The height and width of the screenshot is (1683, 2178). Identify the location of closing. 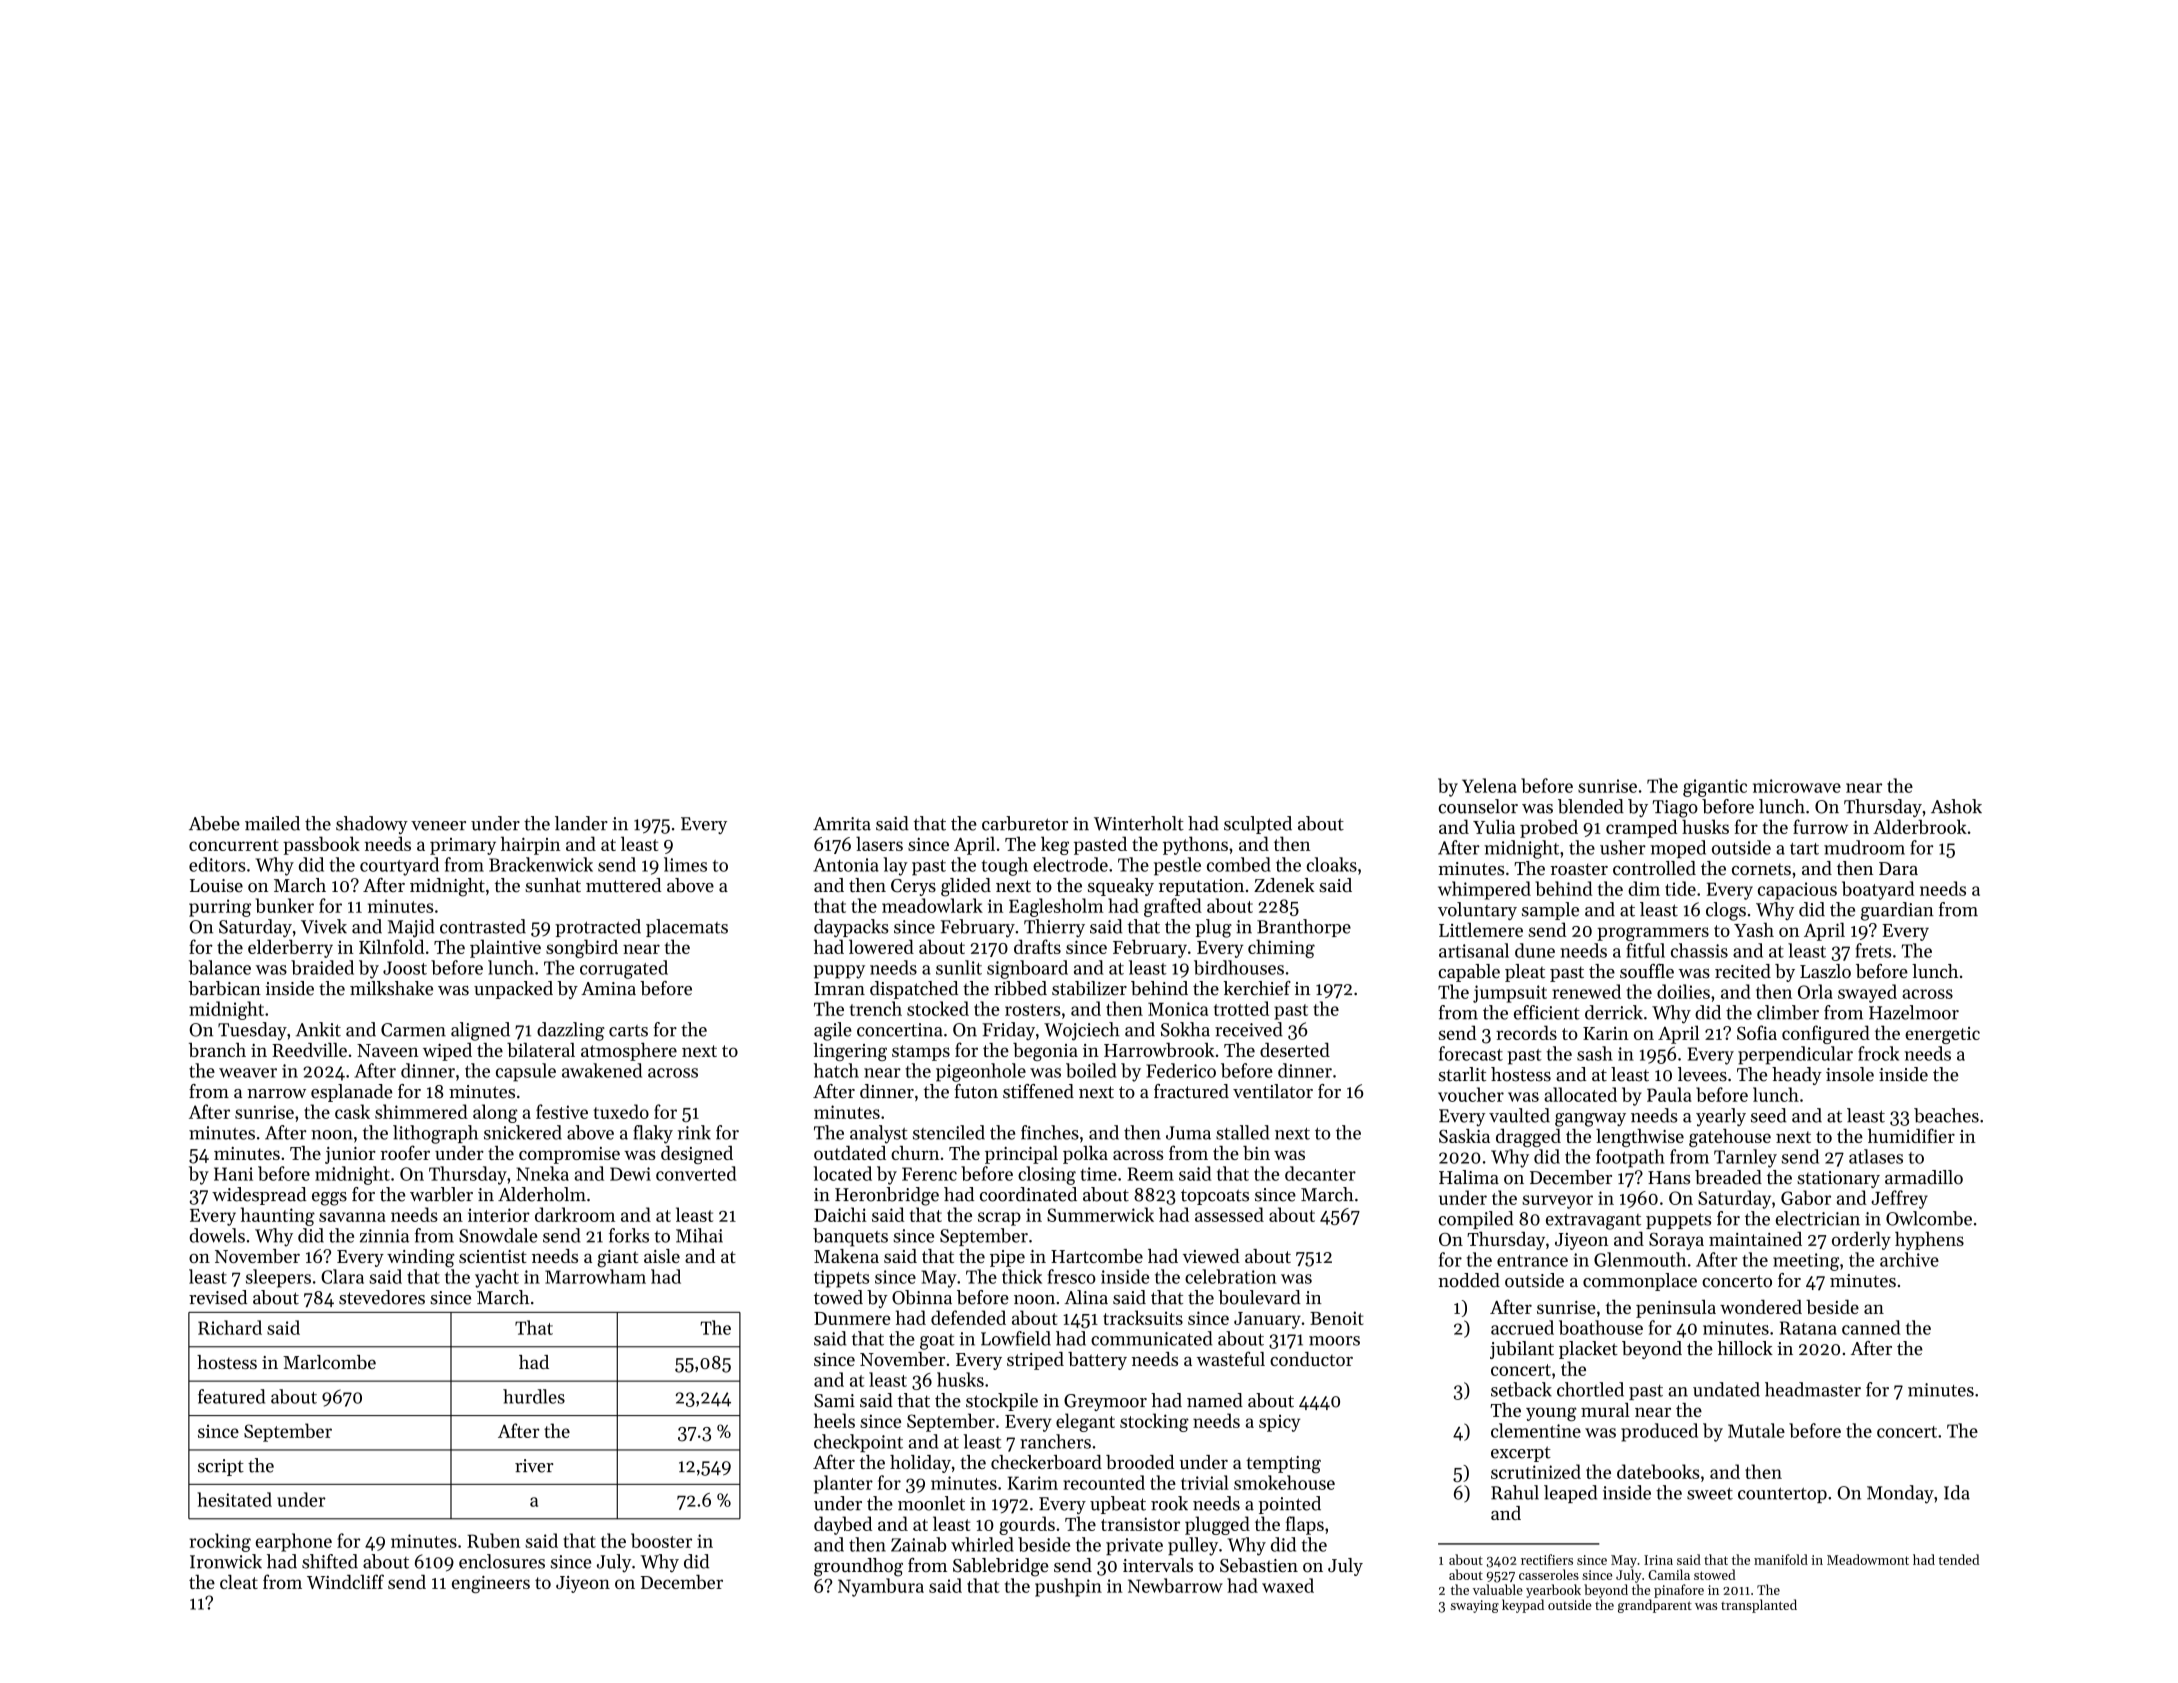
(1047, 1175).
